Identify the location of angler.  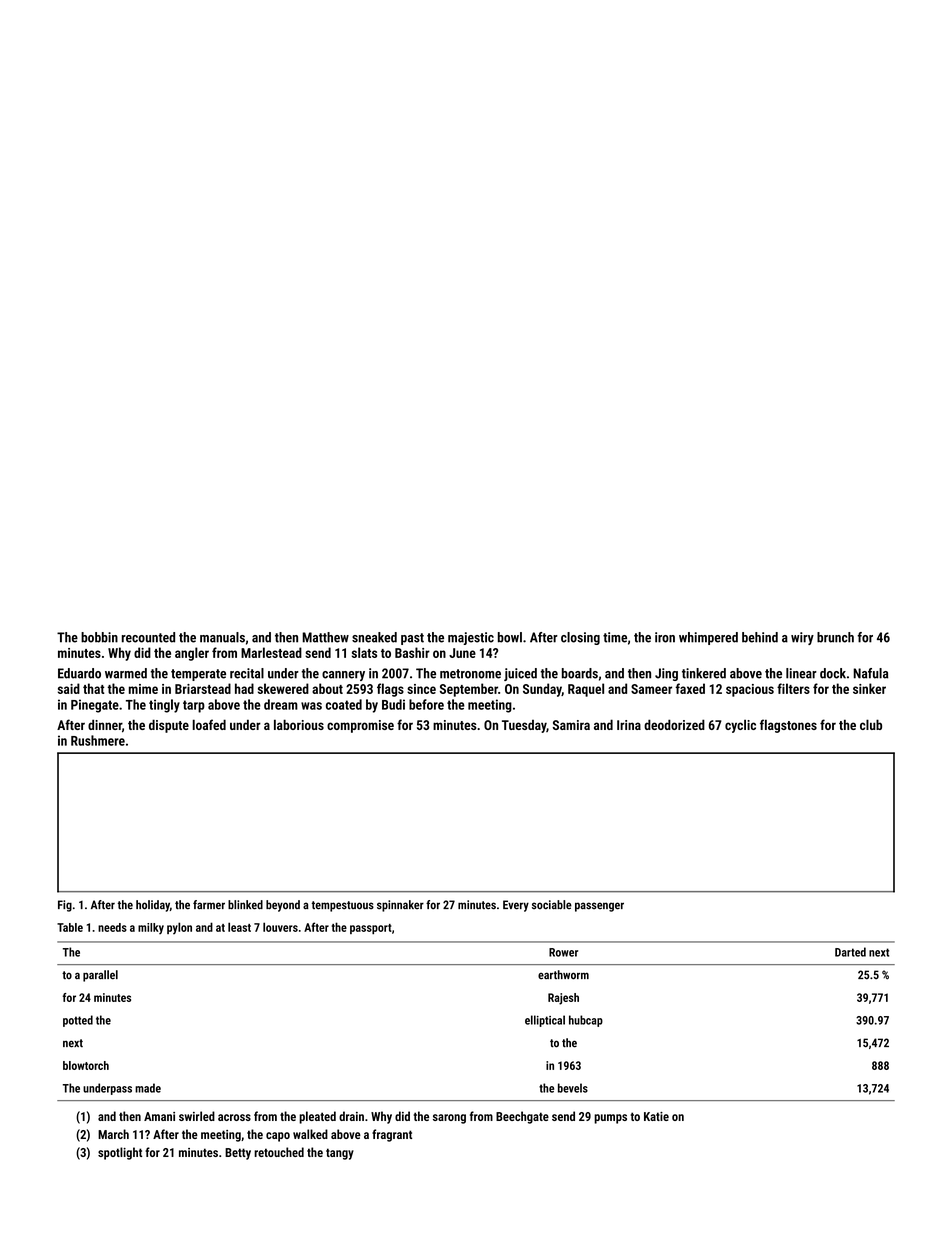
(192, 654).
